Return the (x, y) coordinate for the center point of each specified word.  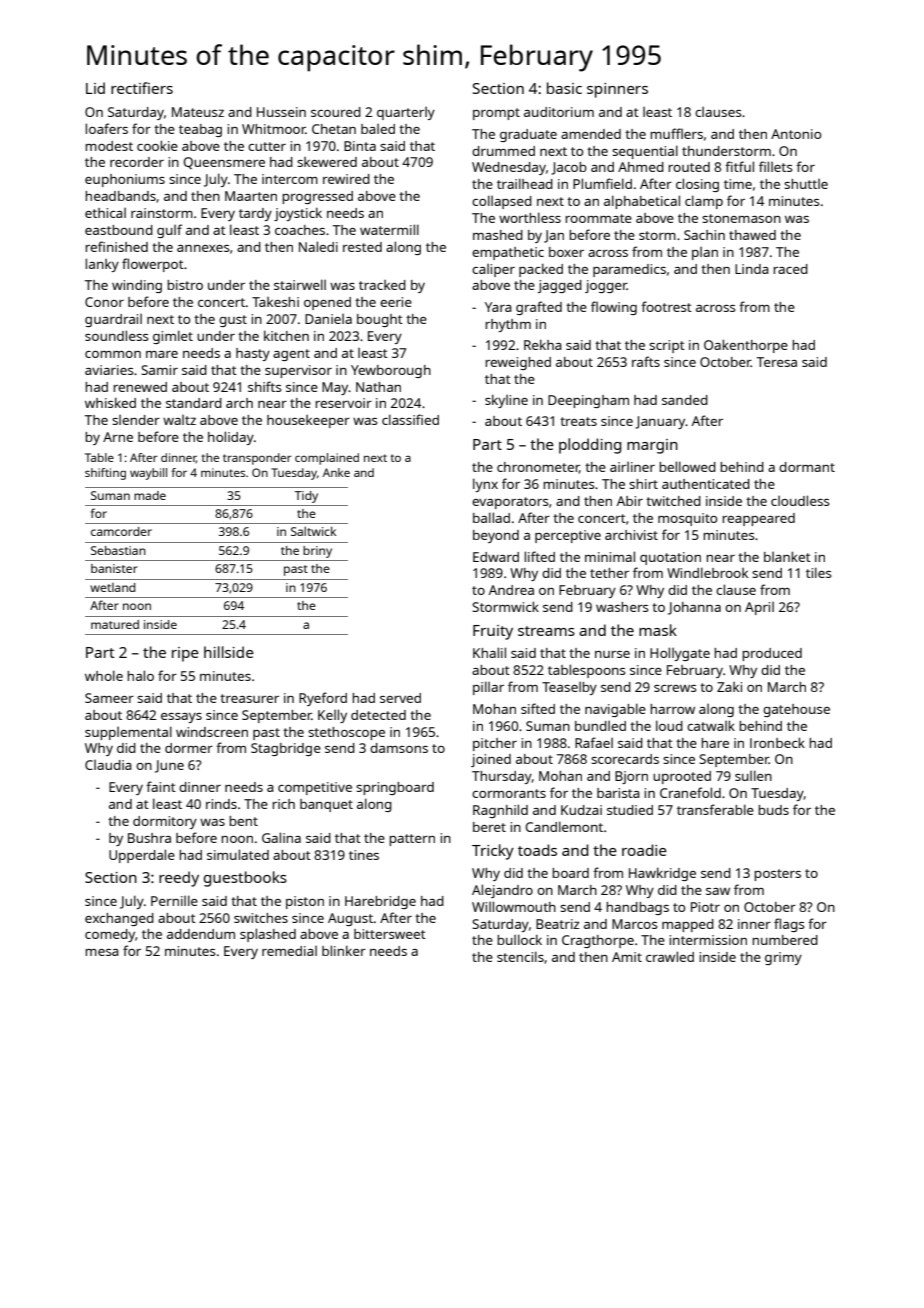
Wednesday (509, 168)
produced (772, 654)
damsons (399, 748)
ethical (105, 213)
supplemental (128, 733)
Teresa (777, 362)
